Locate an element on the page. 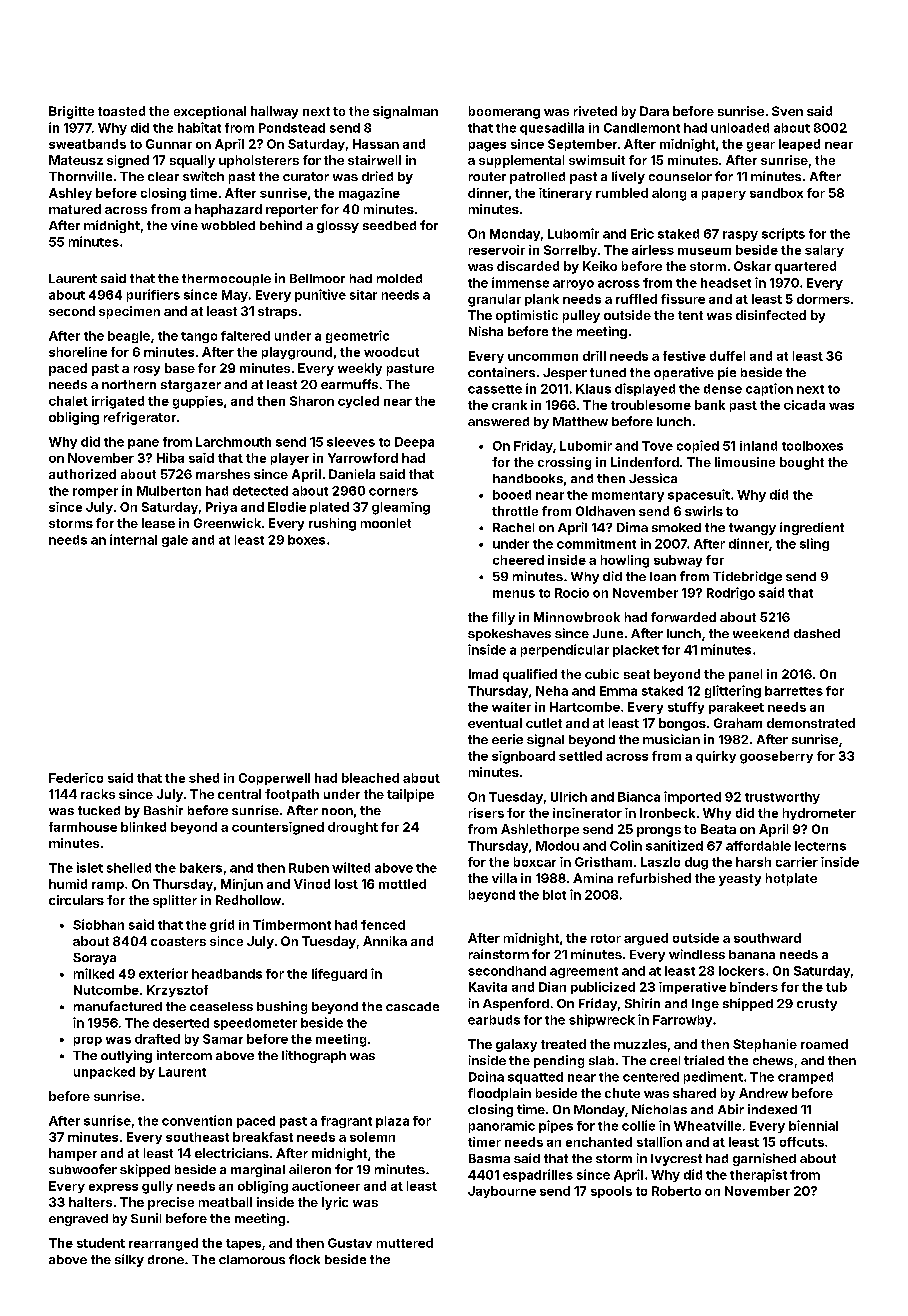  therapist is located at coordinates (758, 1175).
